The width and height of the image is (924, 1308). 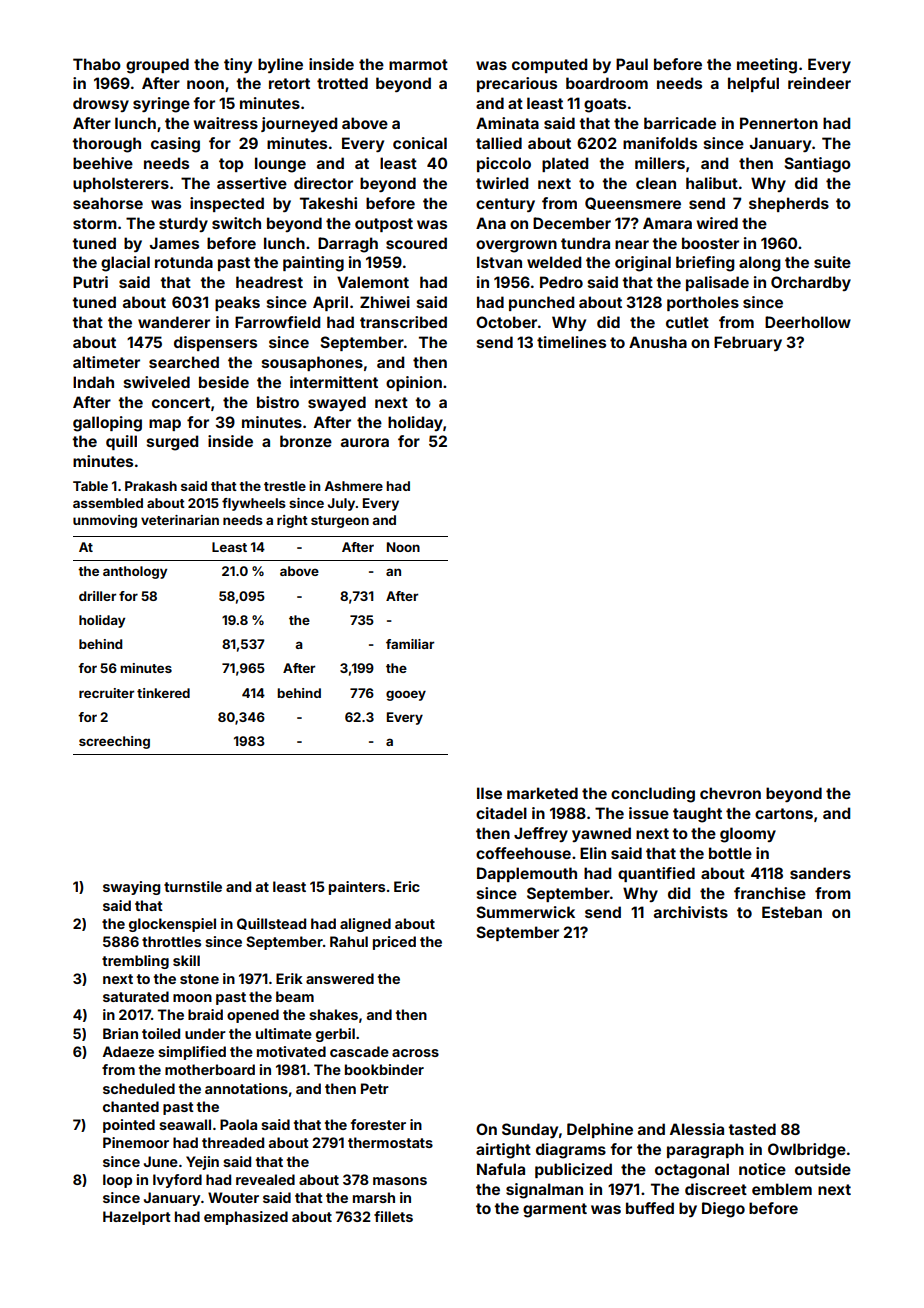 What do you see at coordinates (103, 163) in the image?
I see `beehive` at bounding box center [103, 163].
